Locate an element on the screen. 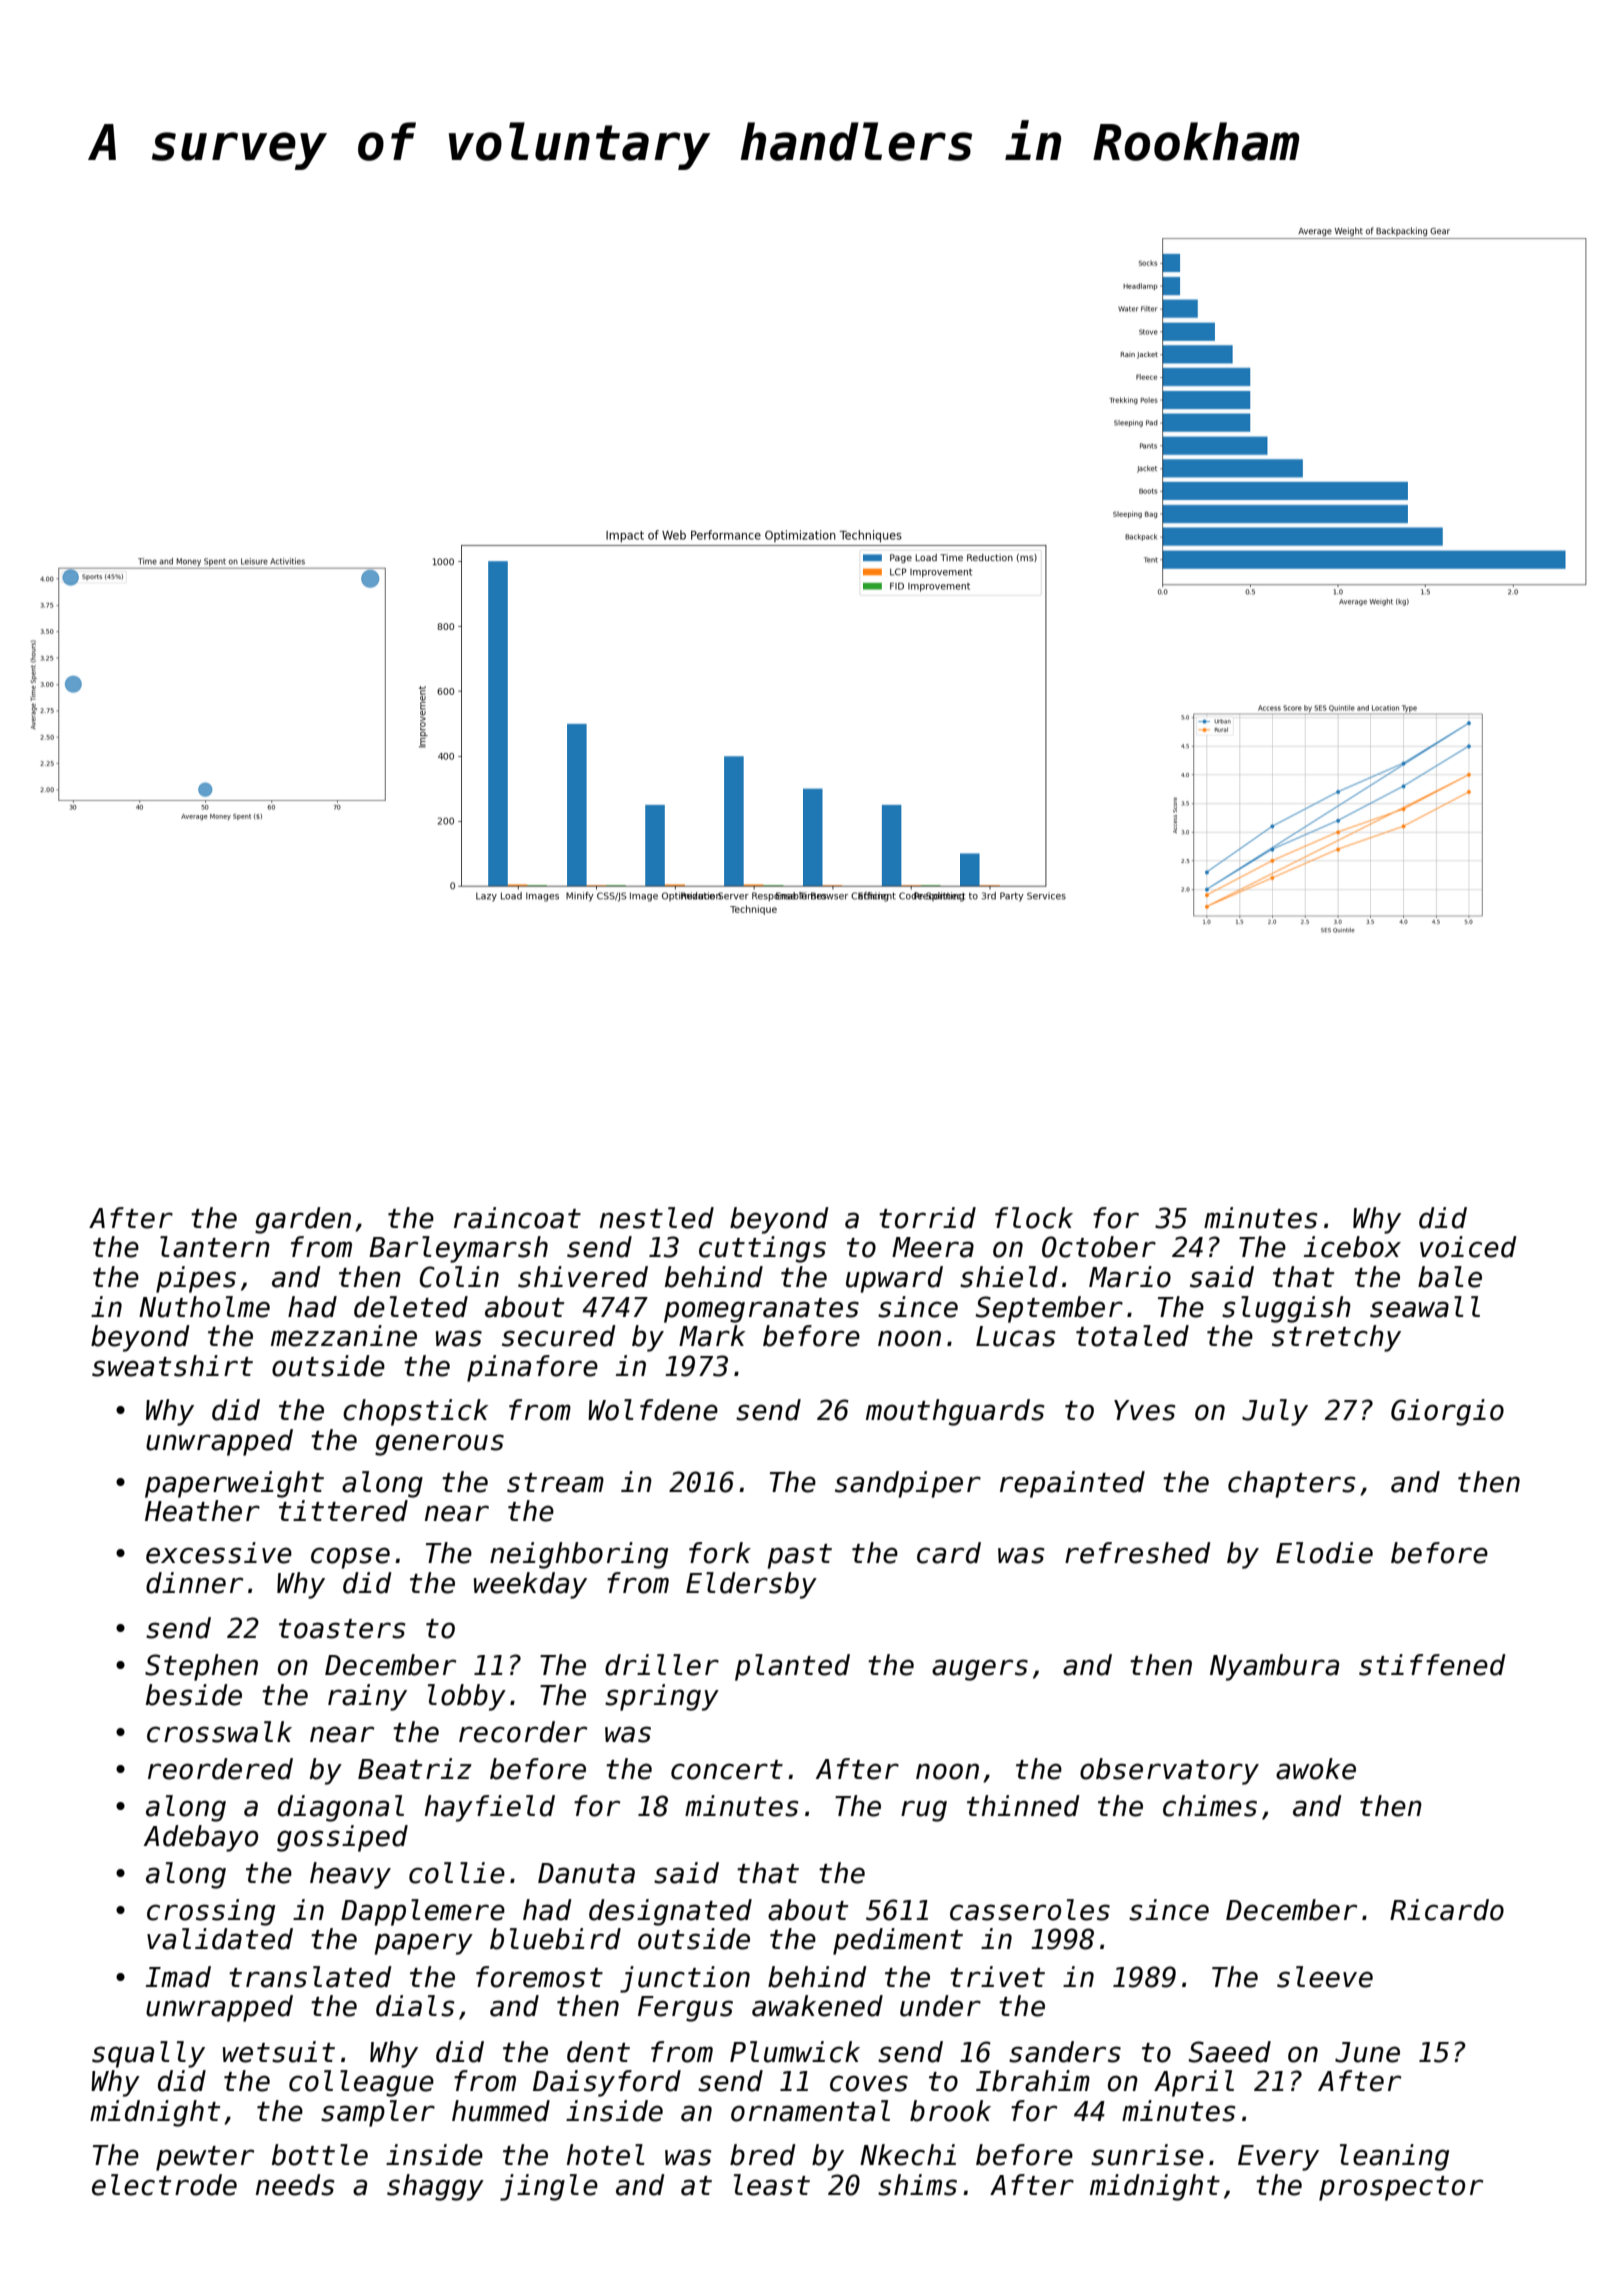  sandpiper is located at coordinates (908, 1484).
